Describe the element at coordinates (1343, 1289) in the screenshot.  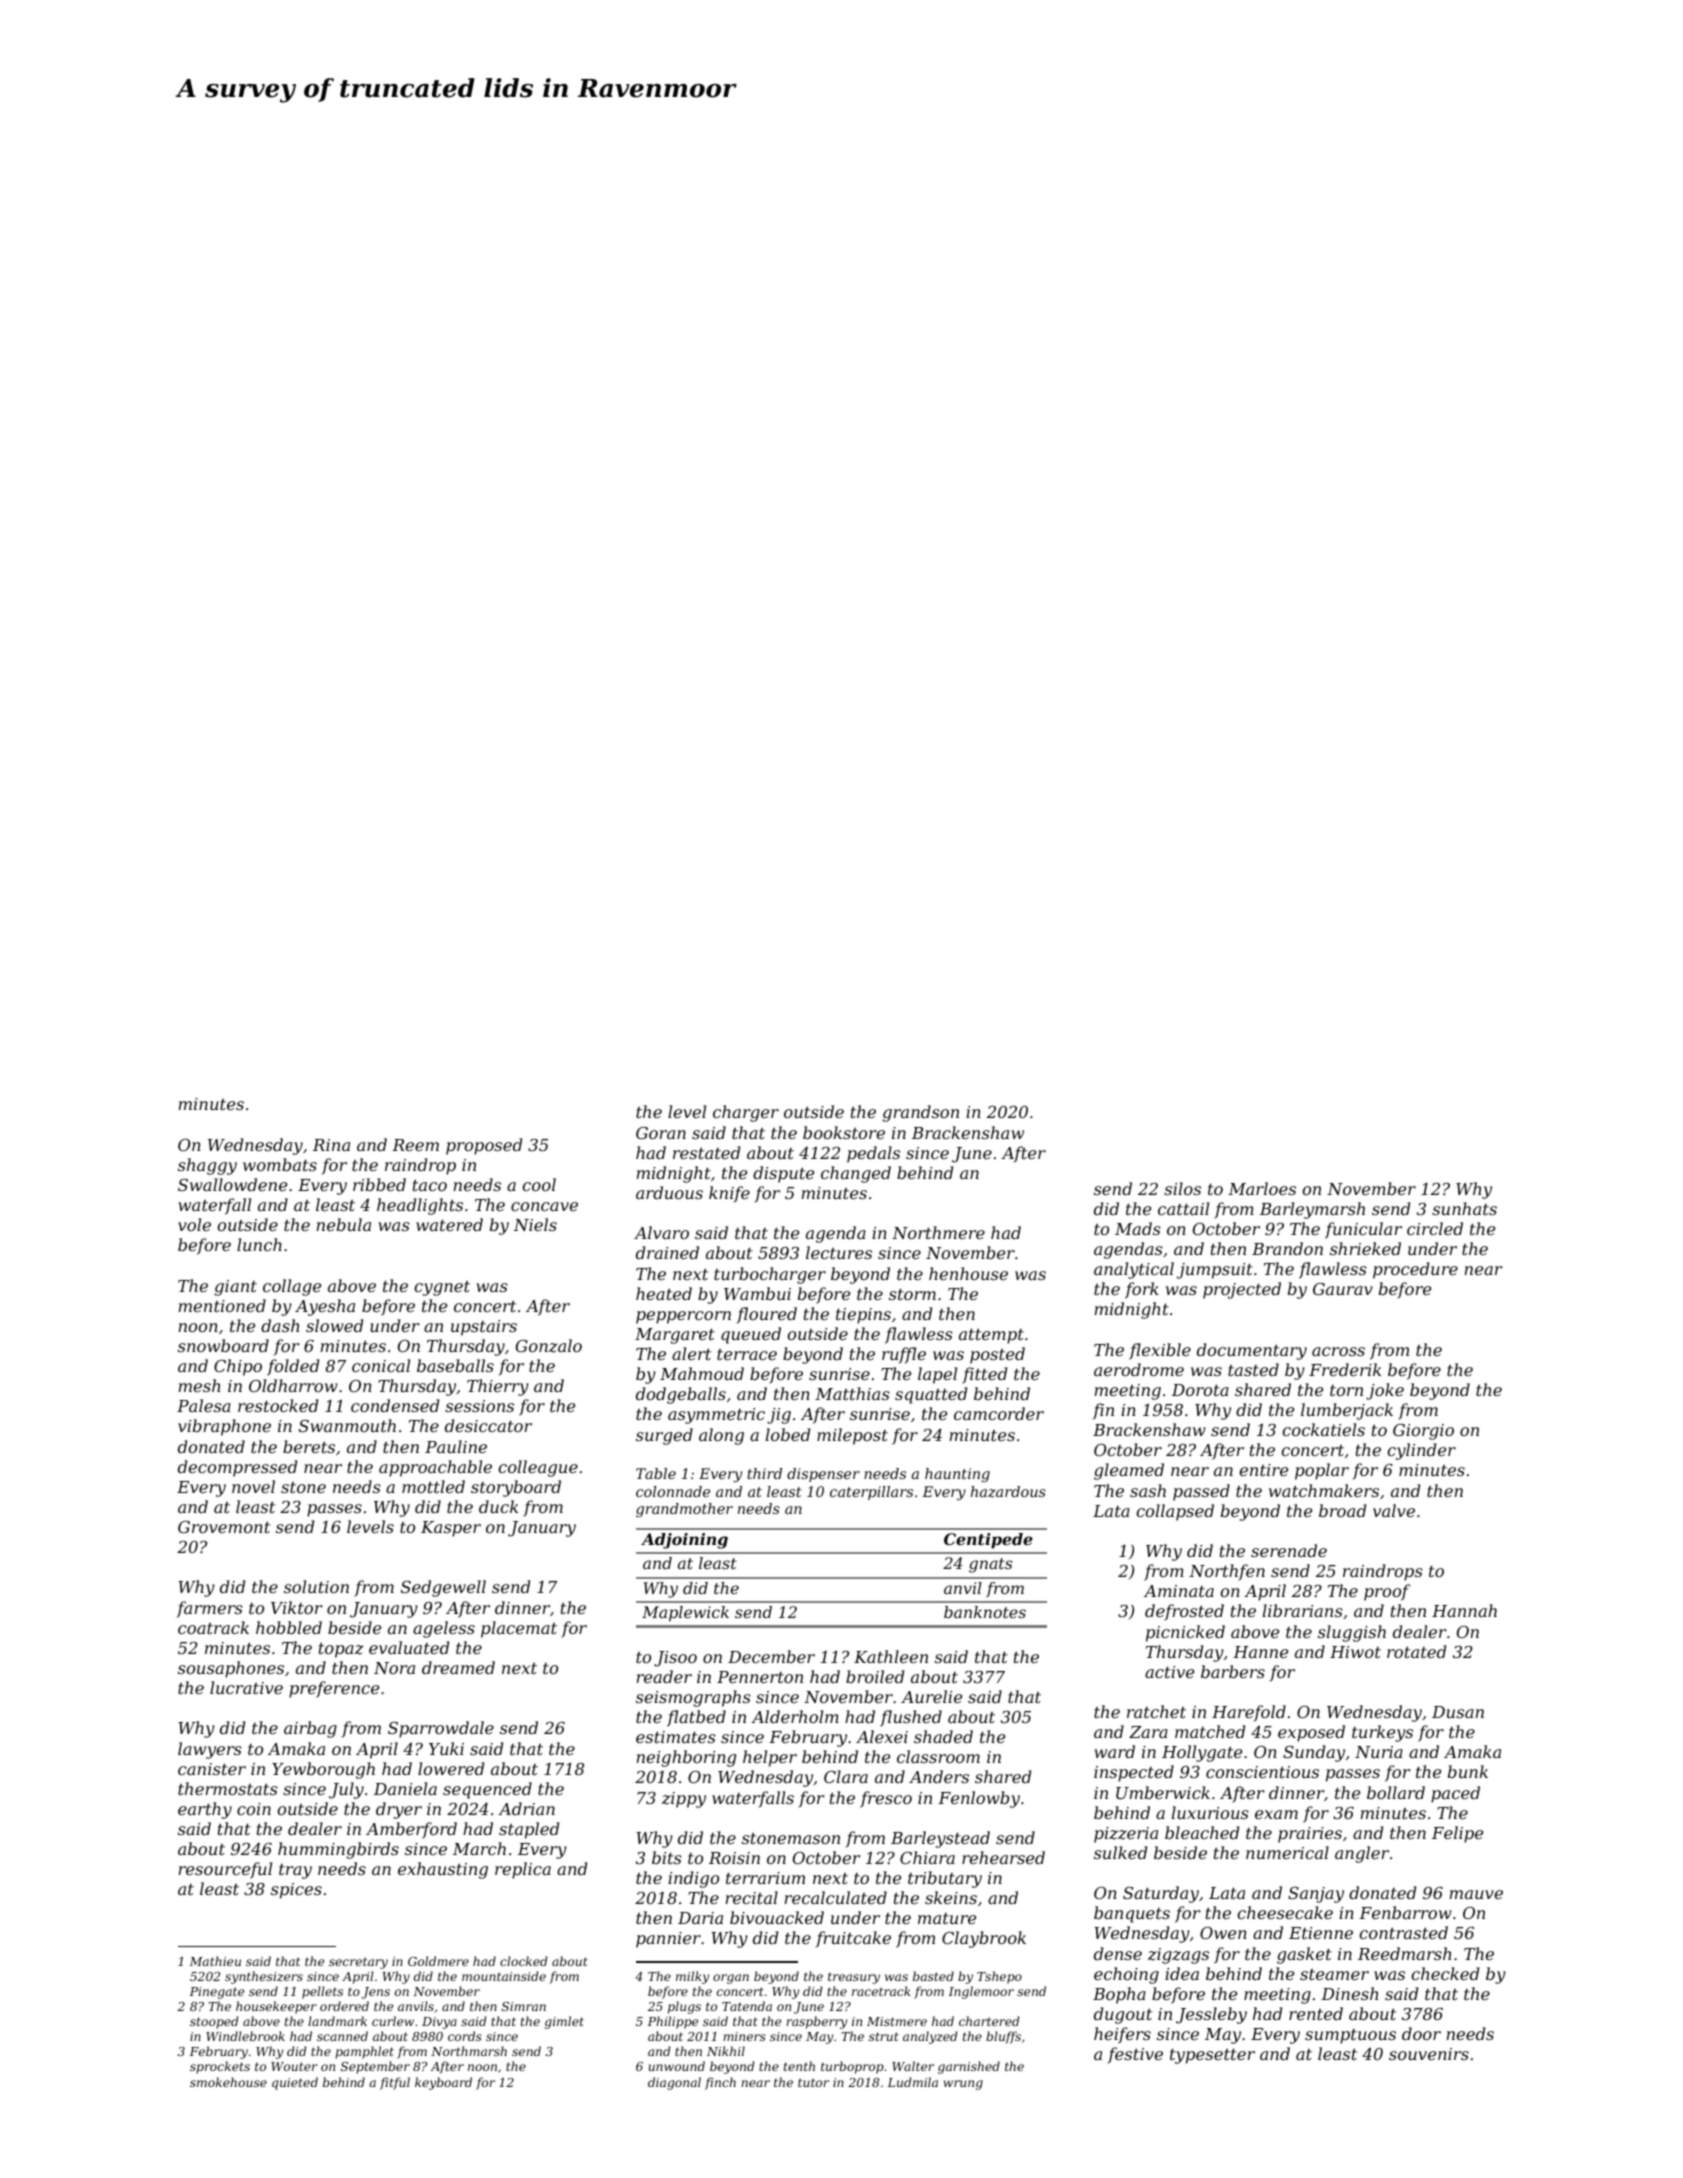
I see `Gaurav` at that location.
